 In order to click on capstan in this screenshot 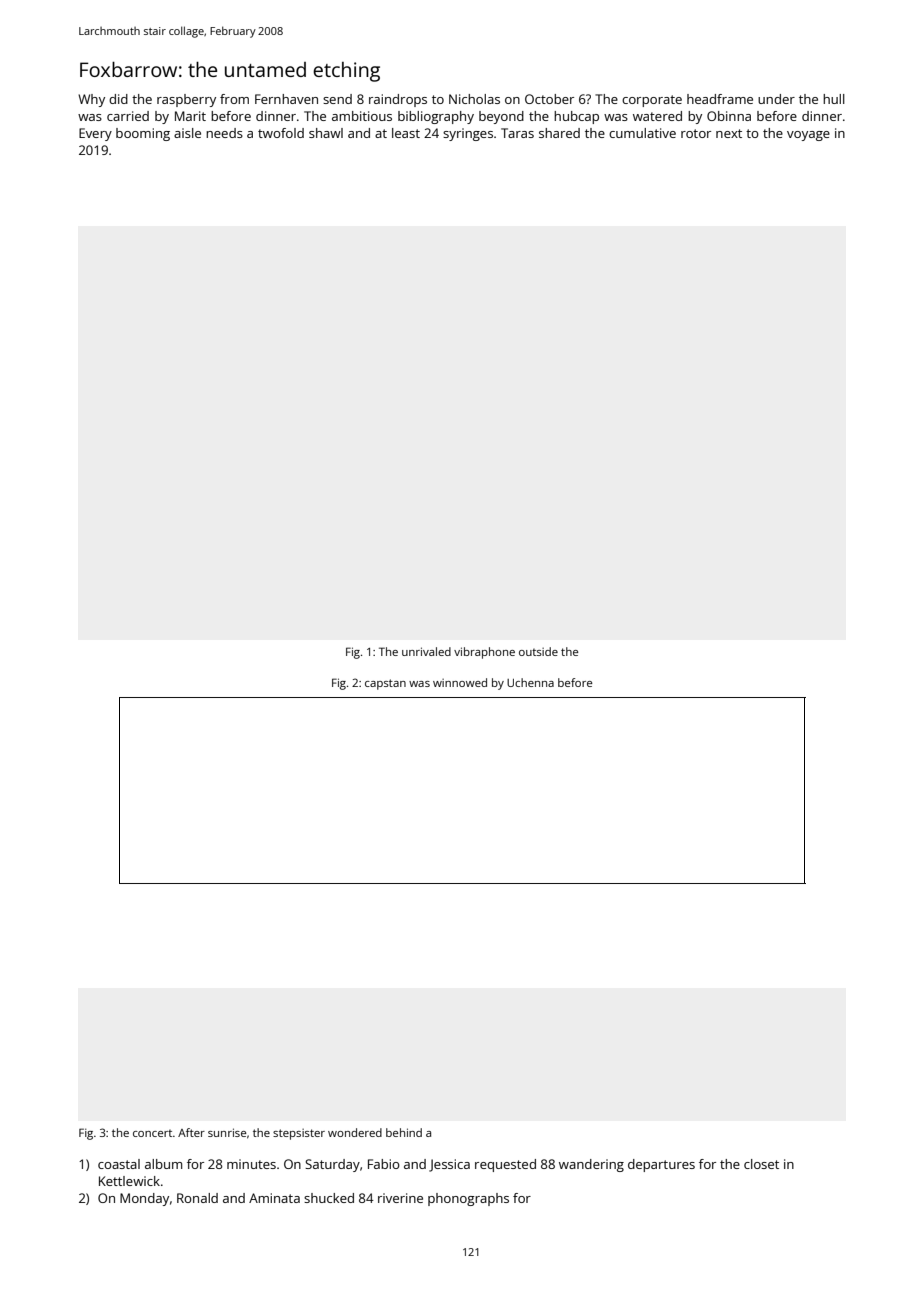, I will do `click(385, 684)`.
